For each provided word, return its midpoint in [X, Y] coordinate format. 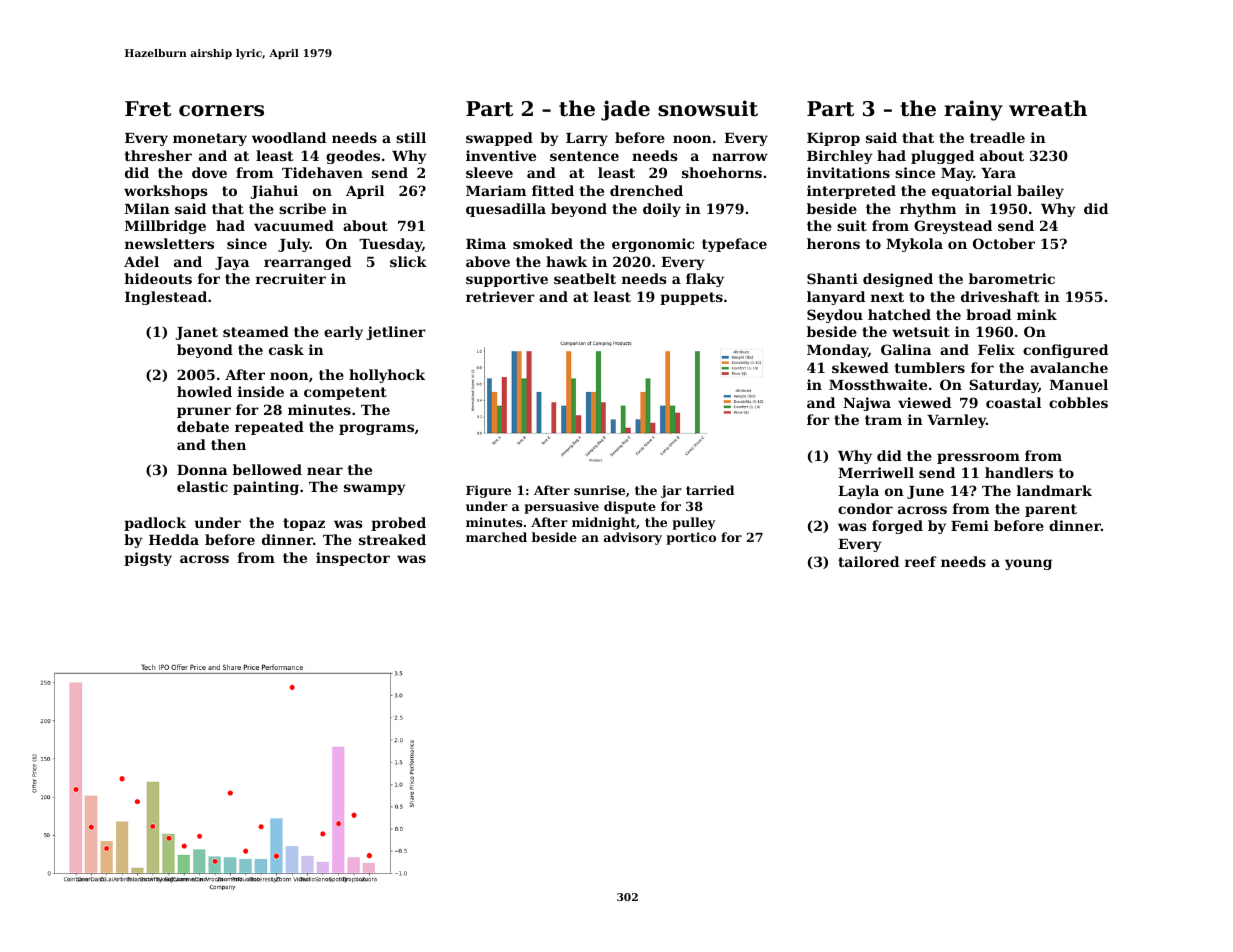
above [488, 261]
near [325, 471]
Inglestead [166, 298]
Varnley [956, 421]
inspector [353, 559]
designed [898, 280]
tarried [710, 490]
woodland [289, 137]
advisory [633, 538]
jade [625, 110]
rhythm [928, 210]
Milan [147, 208]
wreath [1048, 108]
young [1028, 564]
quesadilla [506, 210]
